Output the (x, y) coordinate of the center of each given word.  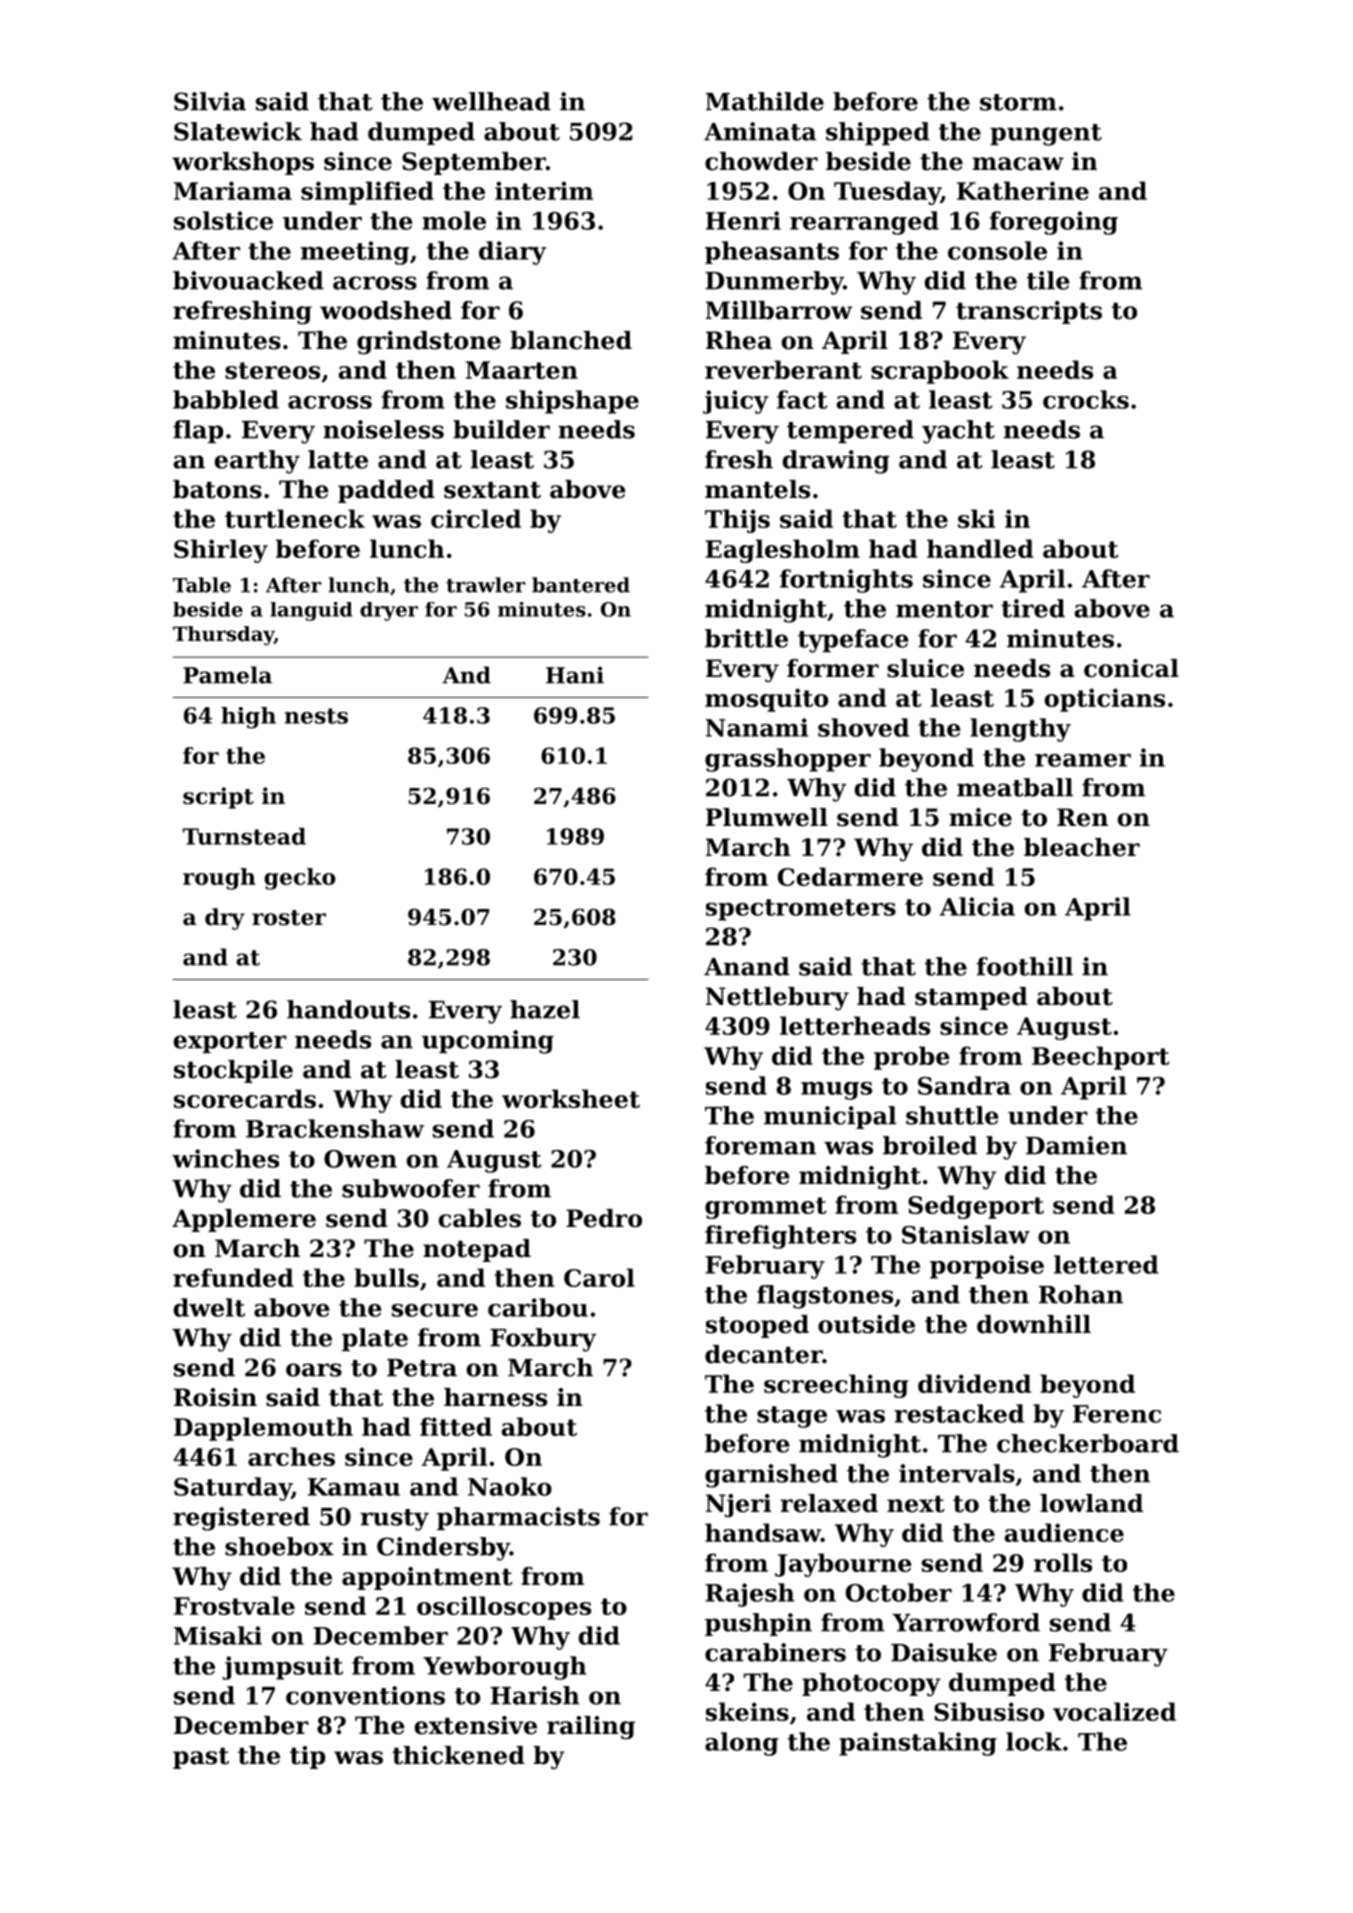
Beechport (1101, 1058)
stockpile (233, 1071)
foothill (1024, 966)
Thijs (737, 521)
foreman (760, 1145)
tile (1048, 280)
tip (307, 1757)
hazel (545, 1009)
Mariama (233, 190)
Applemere (244, 1220)
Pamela (227, 675)
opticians (1105, 700)
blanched (571, 340)
